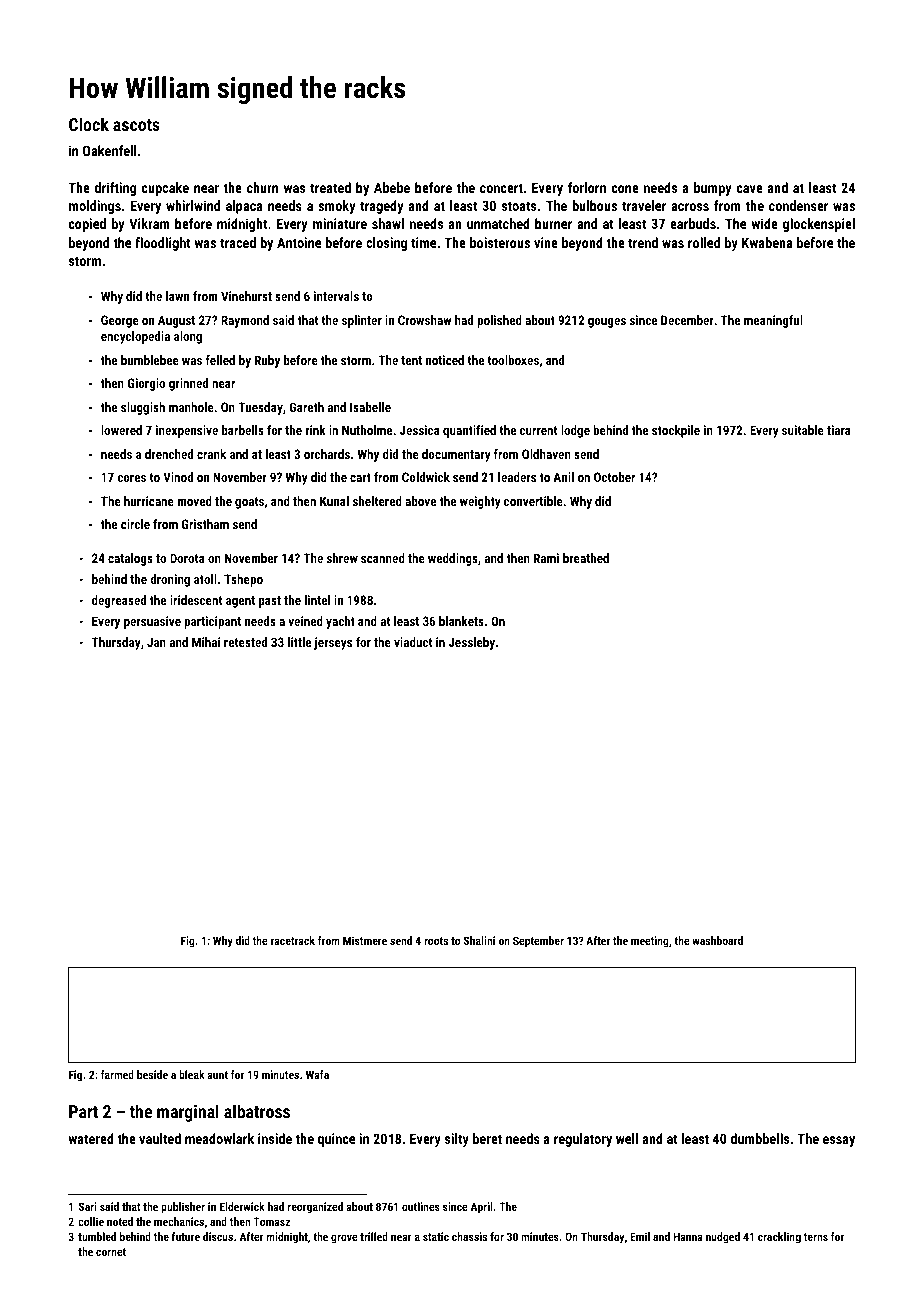  I want to click on cornet, so click(111, 1252).
